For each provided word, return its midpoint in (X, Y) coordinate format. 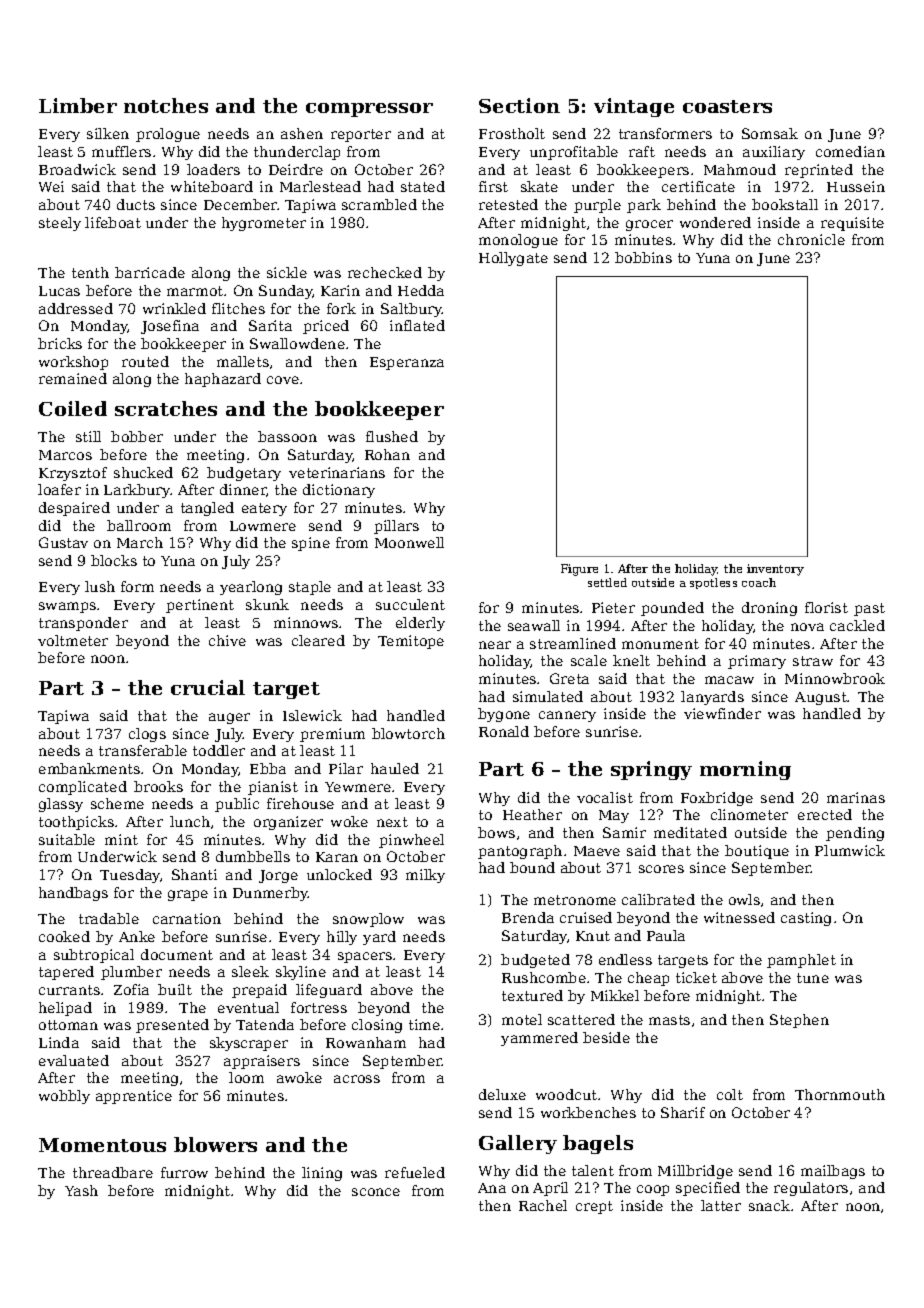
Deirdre (296, 169)
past (869, 609)
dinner (243, 489)
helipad (65, 1009)
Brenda (528, 917)
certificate (698, 186)
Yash (81, 1190)
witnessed (739, 917)
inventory (775, 570)
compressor (369, 110)
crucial (208, 687)
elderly (420, 624)
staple (310, 588)
